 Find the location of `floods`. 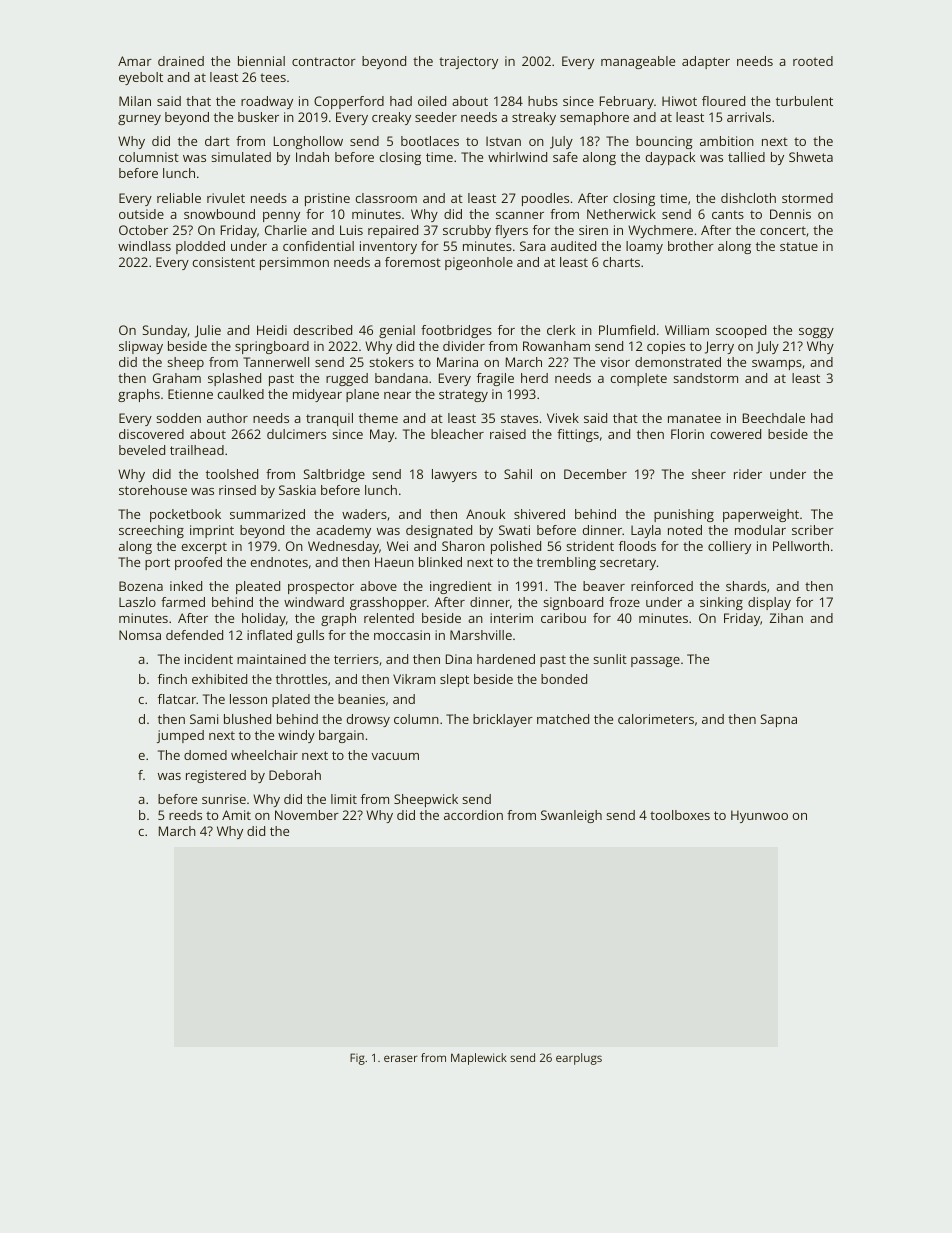

floods is located at coordinates (637, 546).
